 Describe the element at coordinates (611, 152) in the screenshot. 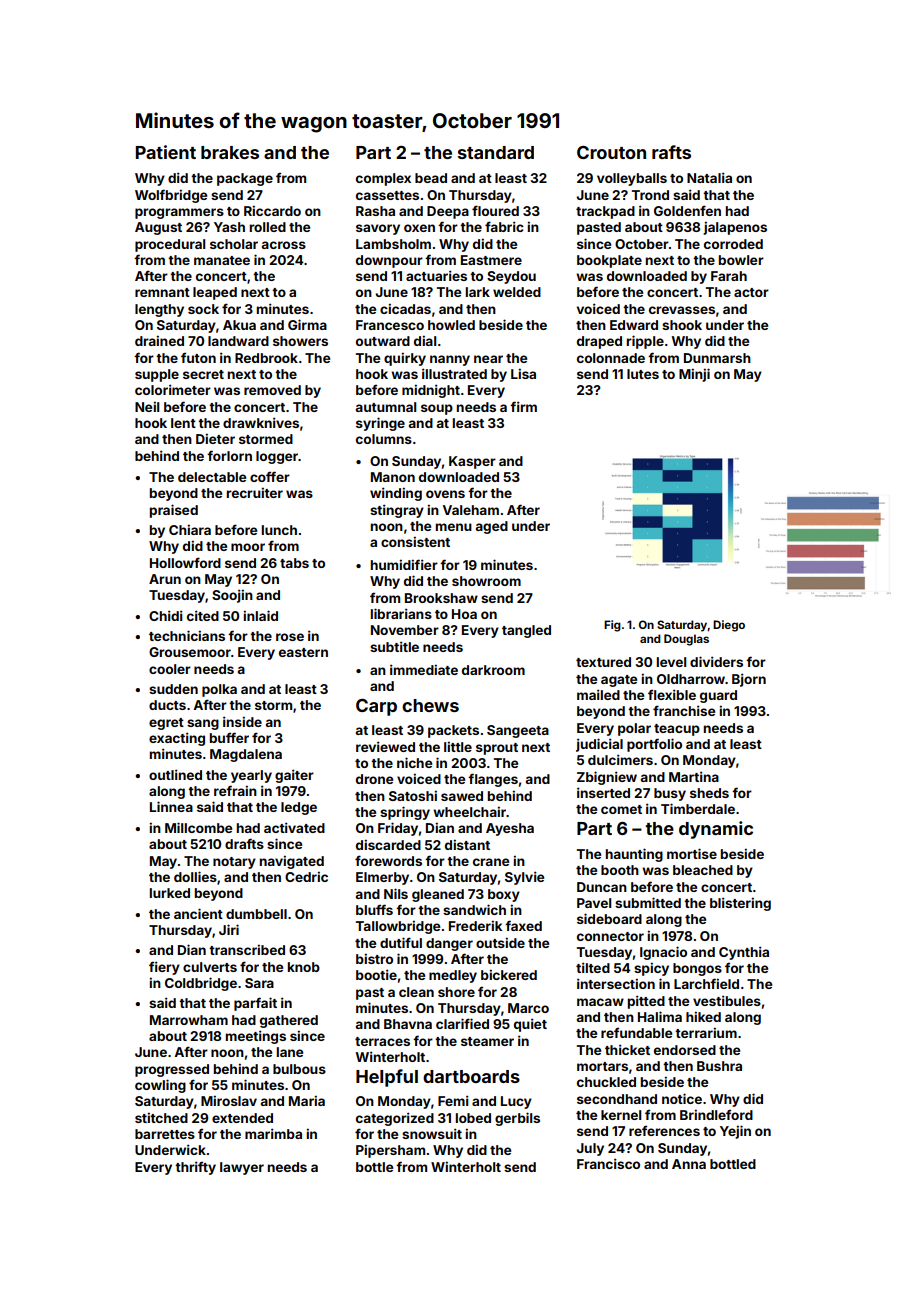

I see `Crouton` at that location.
